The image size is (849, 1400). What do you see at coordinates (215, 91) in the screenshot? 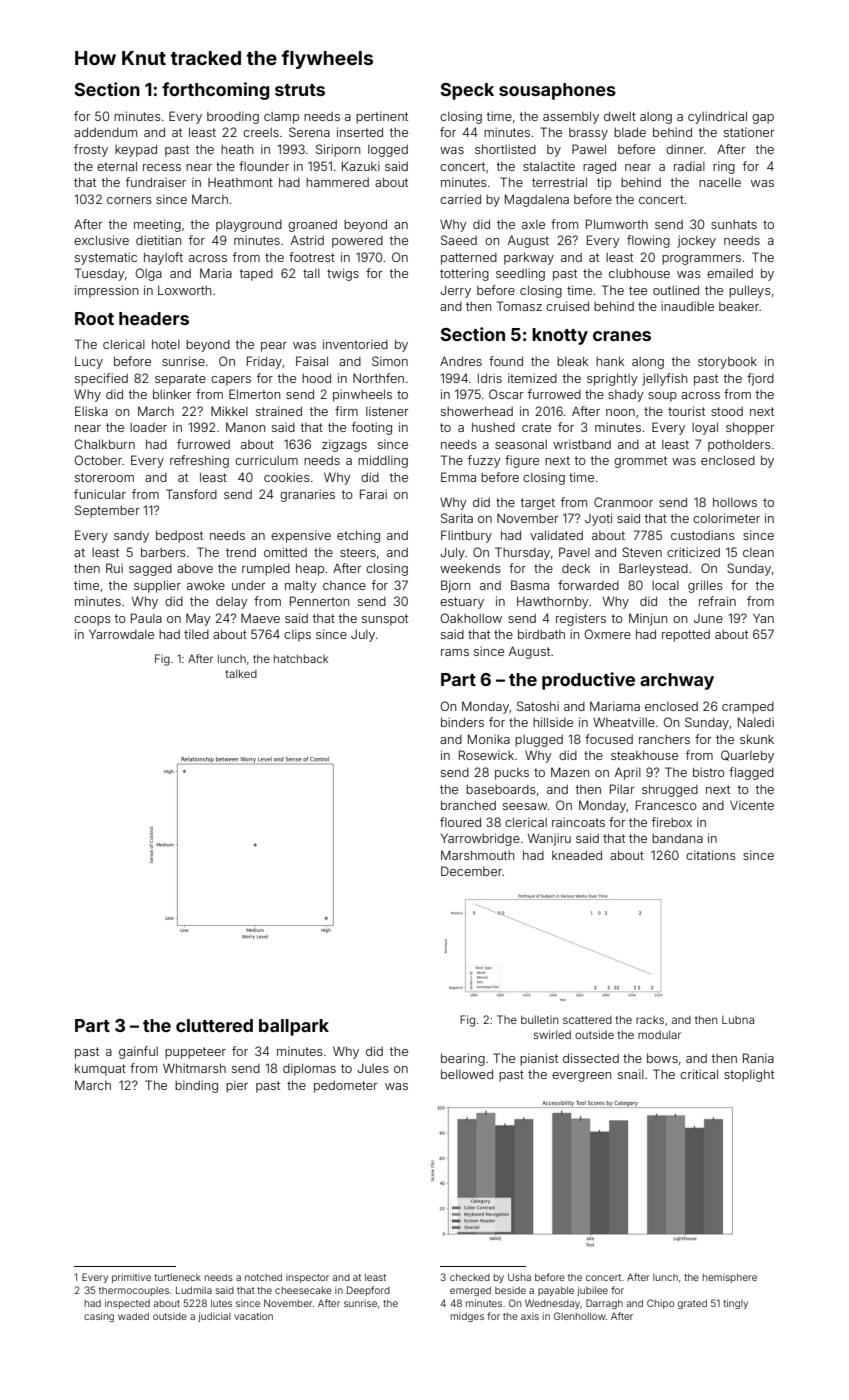
I see `forthcoming` at bounding box center [215, 91].
